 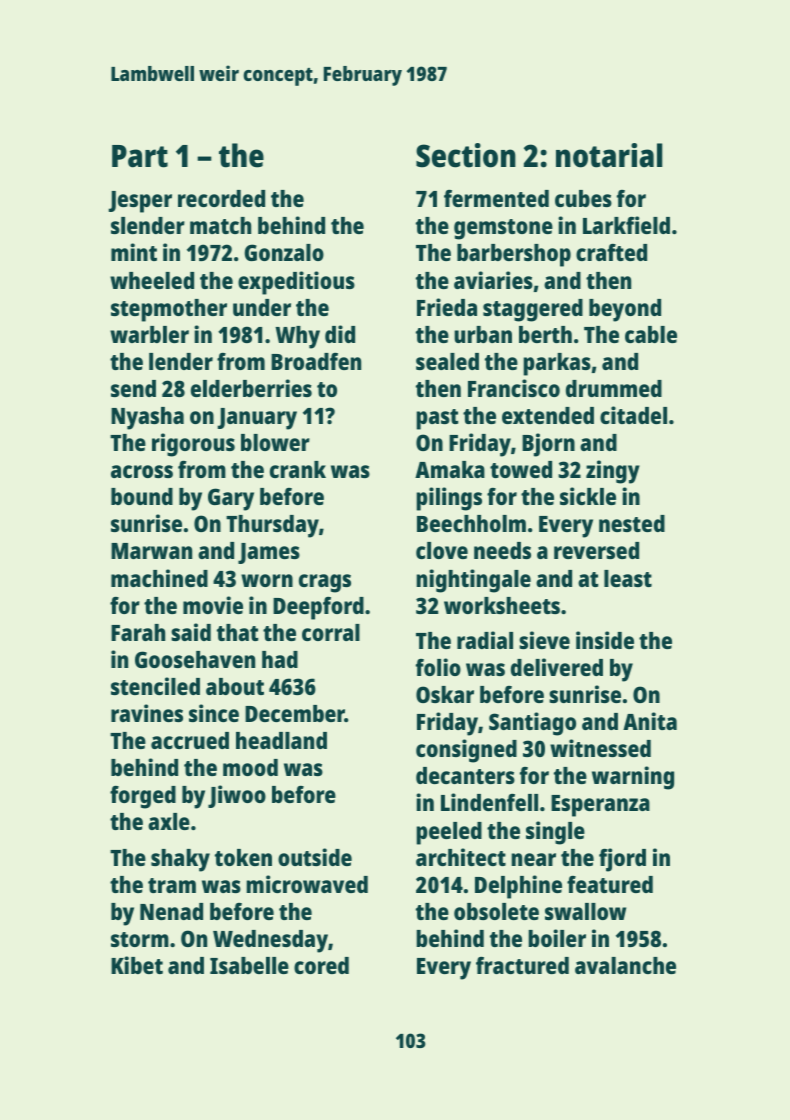 I want to click on tram, so click(x=172, y=885).
